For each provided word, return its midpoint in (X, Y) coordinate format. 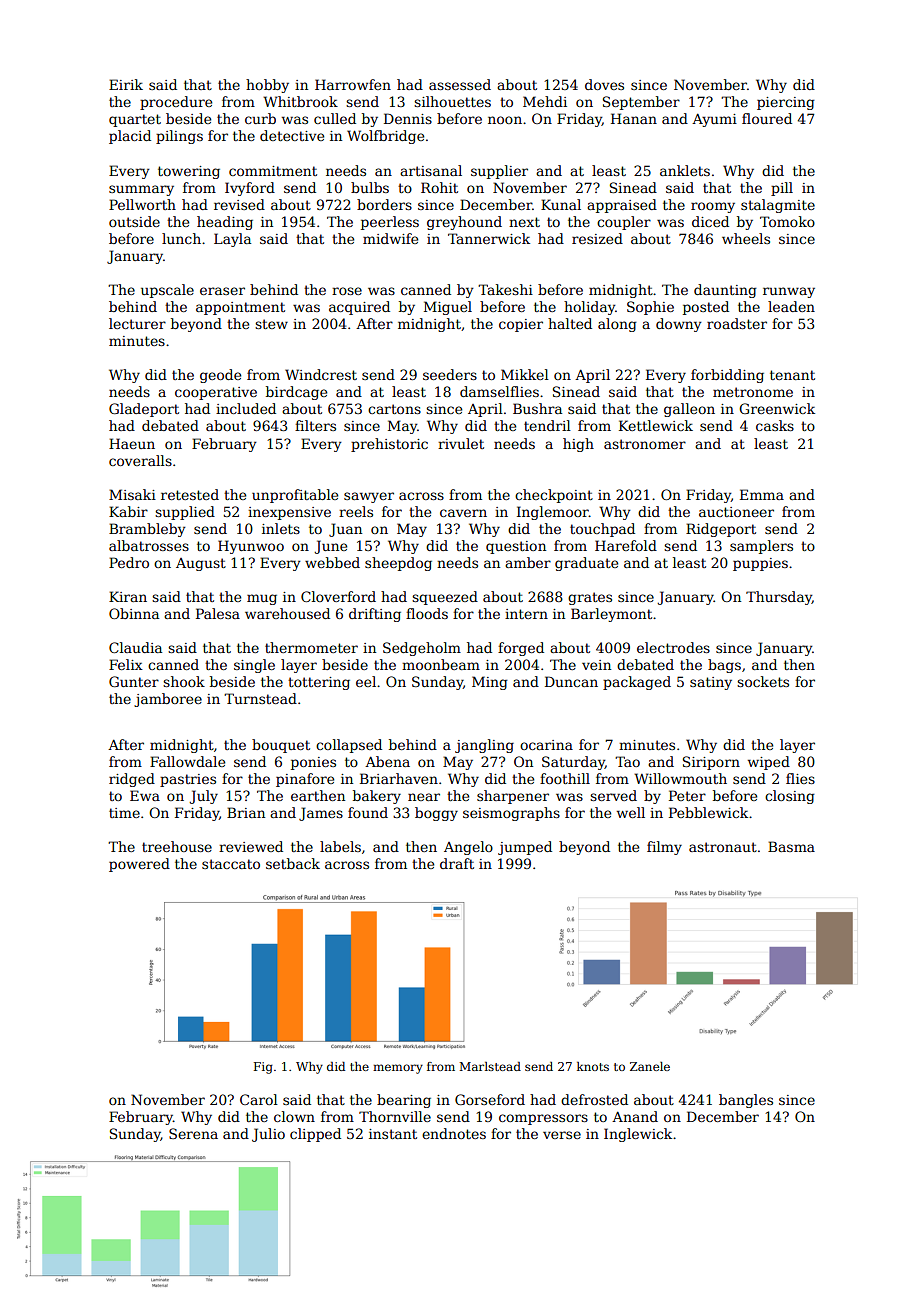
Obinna (134, 613)
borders (384, 204)
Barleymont (611, 615)
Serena (193, 1133)
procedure (176, 103)
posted (706, 308)
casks (775, 425)
